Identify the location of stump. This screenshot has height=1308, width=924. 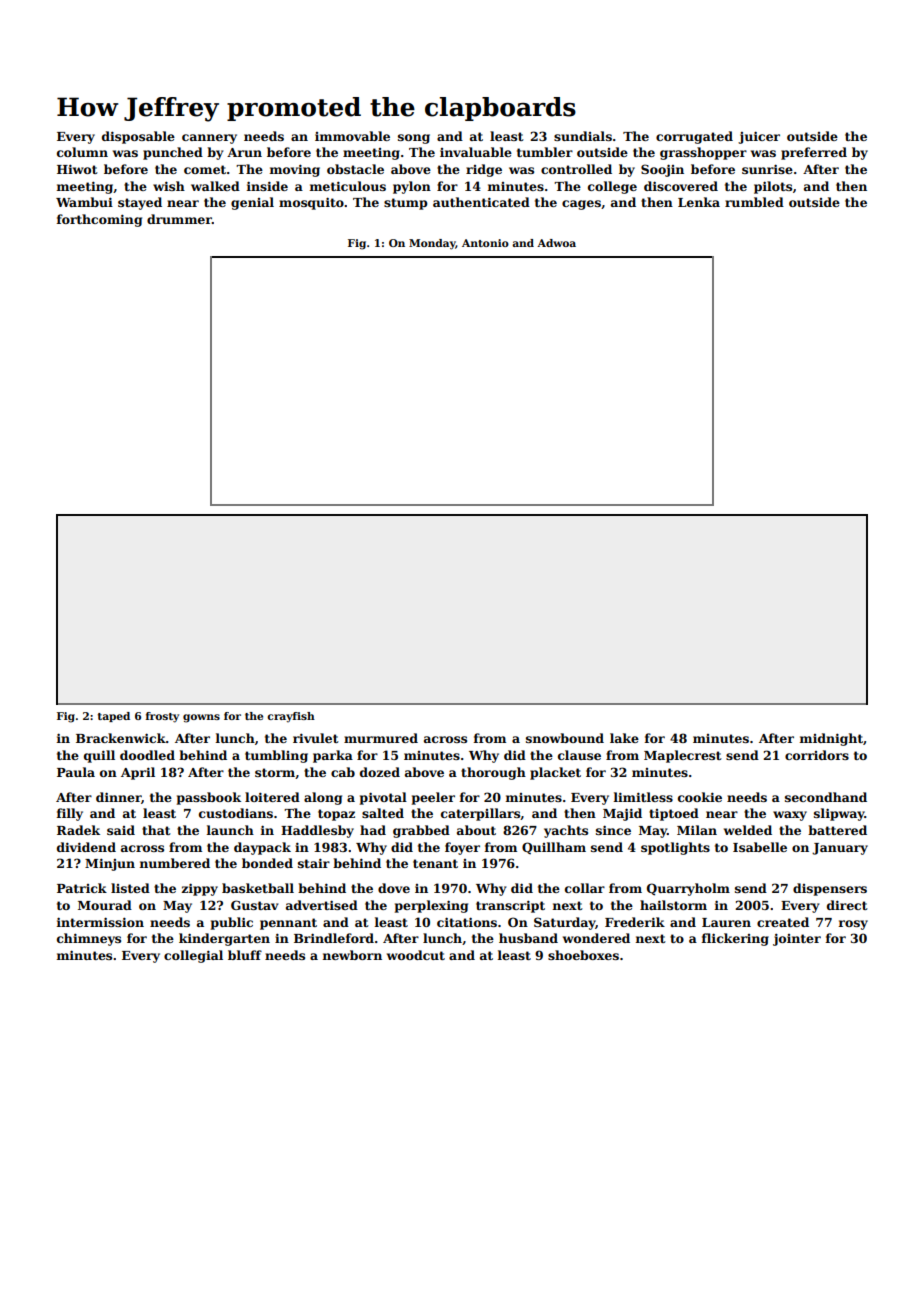
(406, 204).
